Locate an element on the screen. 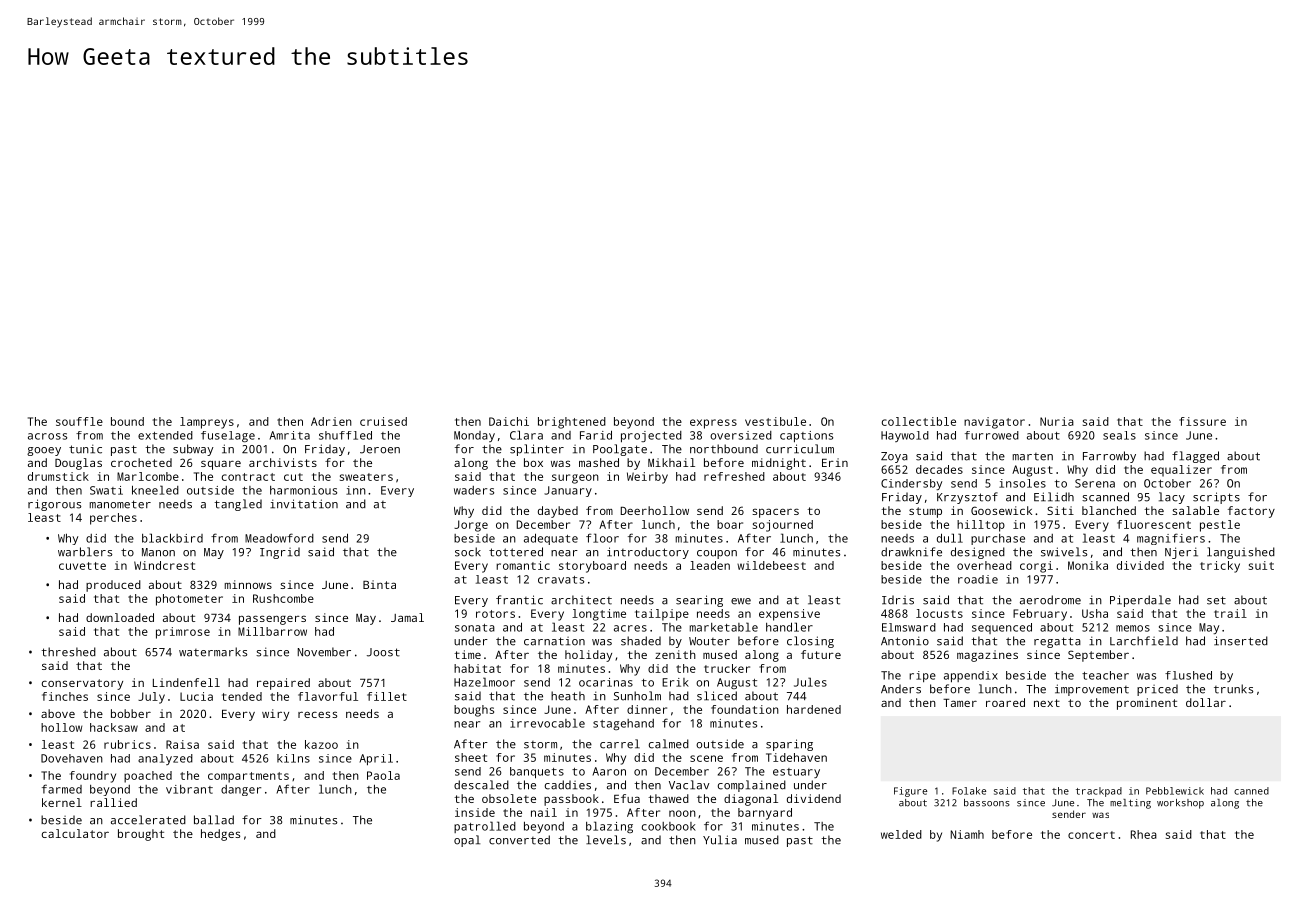 This screenshot has width=1308, height=924. refreshed is located at coordinates (734, 476).
